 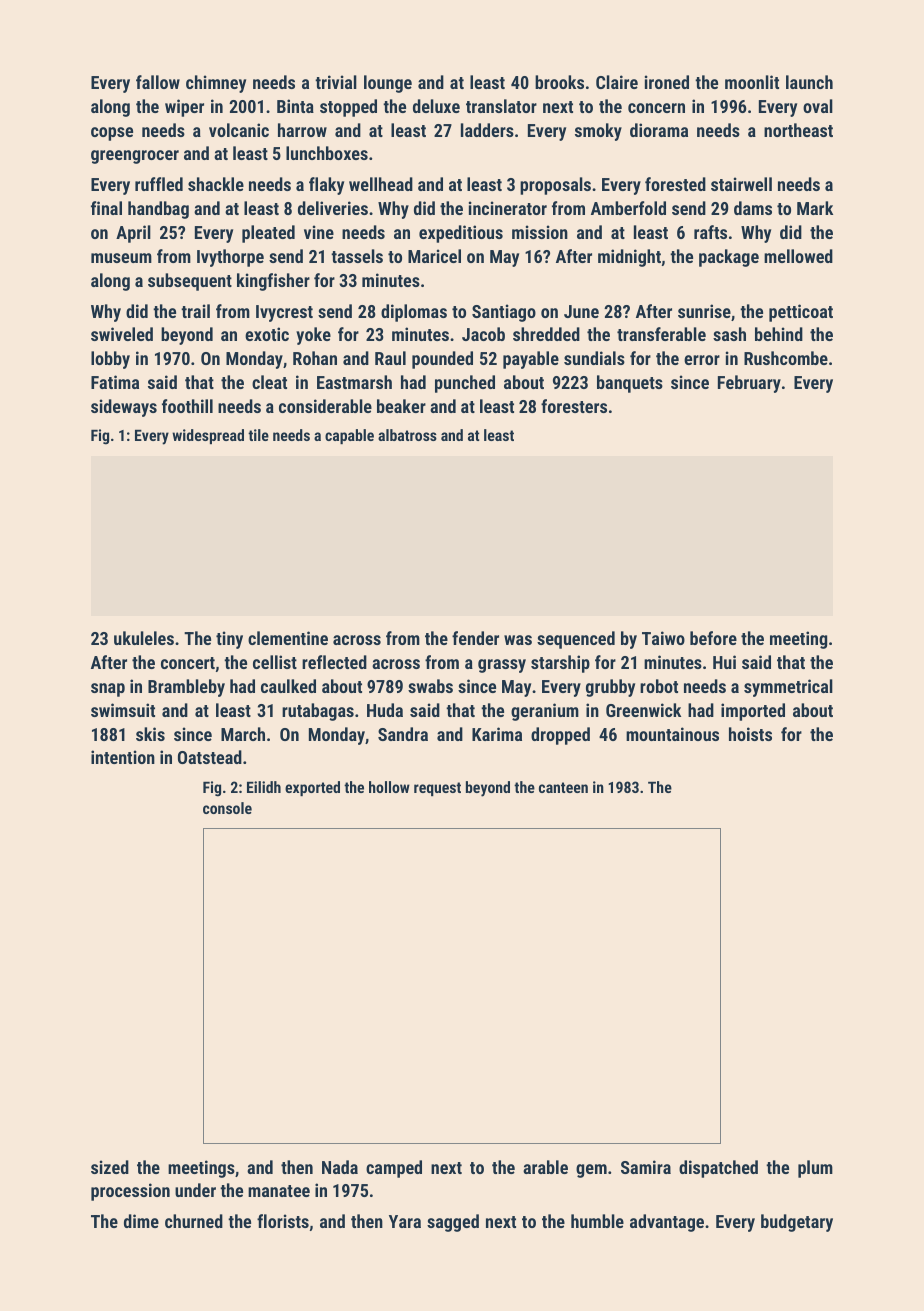 What do you see at coordinates (713, 638) in the page?
I see `before` at bounding box center [713, 638].
